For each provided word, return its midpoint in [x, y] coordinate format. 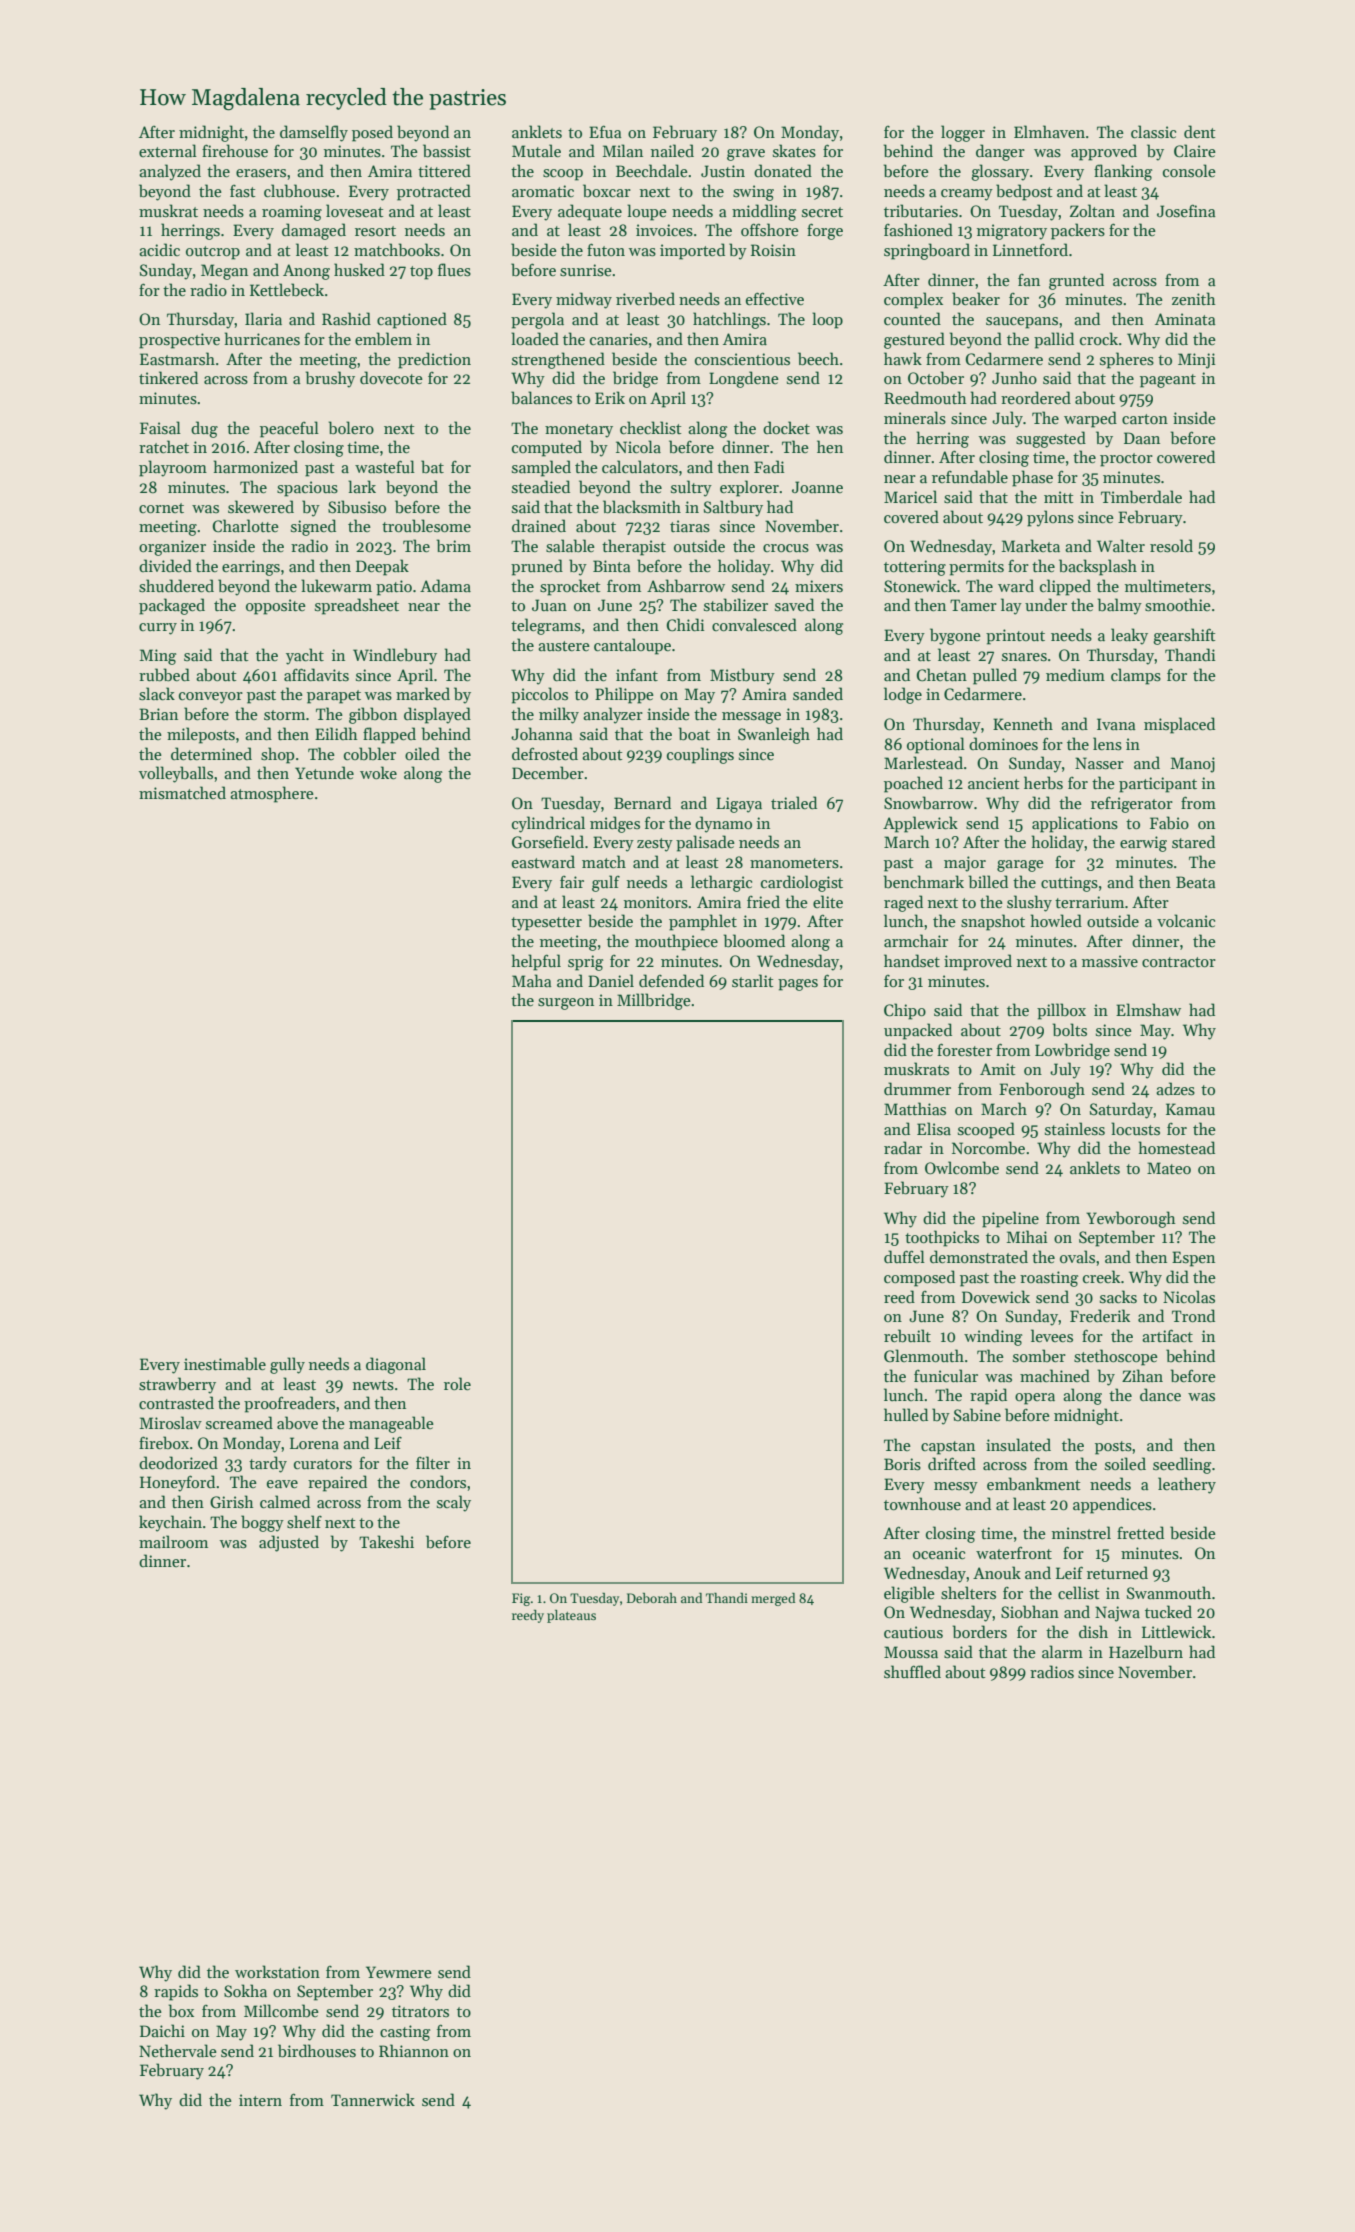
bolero [351, 428]
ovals [1077, 1256]
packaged [172, 606]
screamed [239, 1422]
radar [903, 1147]
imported [692, 251]
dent [1199, 131]
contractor [1179, 962]
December [548, 773]
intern [260, 2100]
